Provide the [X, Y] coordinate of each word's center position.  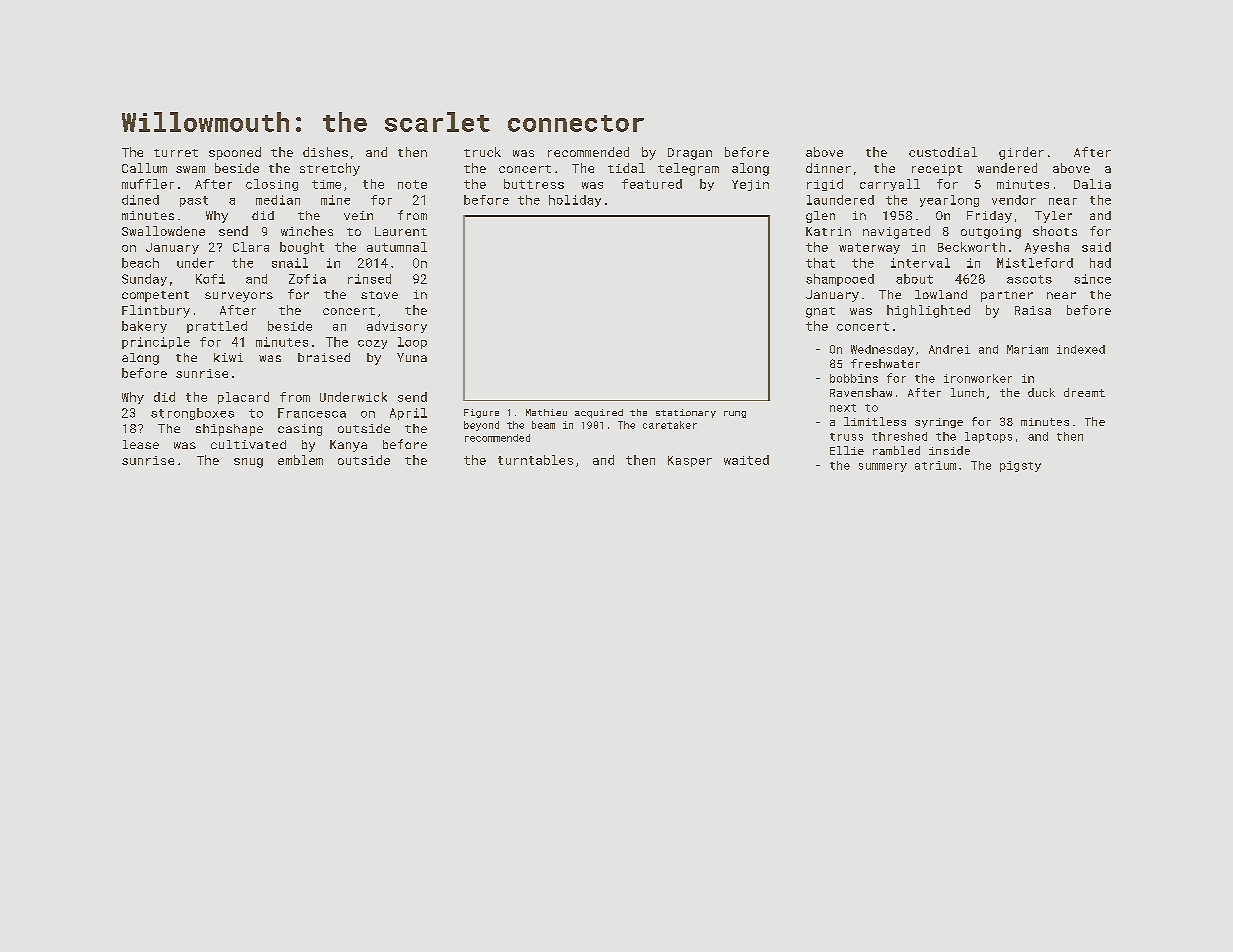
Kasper [690, 461]
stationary [686, 413]
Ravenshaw [861, 392]
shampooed [840, 280]
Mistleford [1035, 263]
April [408, 414]
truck [482, 152]
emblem [300, 460]
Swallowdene [163, 231]
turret [176, 153]
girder [1021, 153]
